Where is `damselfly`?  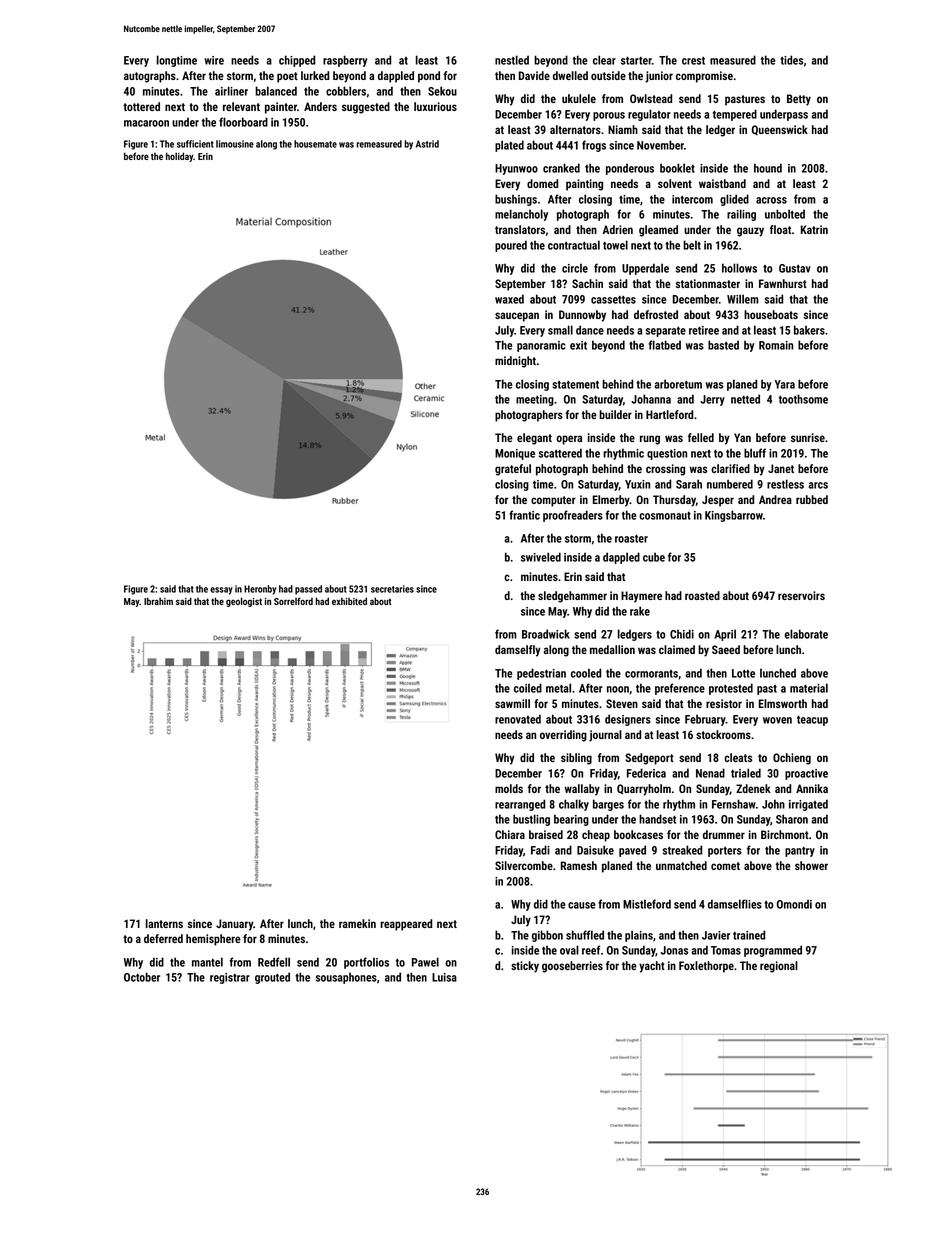
damselfly is located at coordinates (518, 651).
